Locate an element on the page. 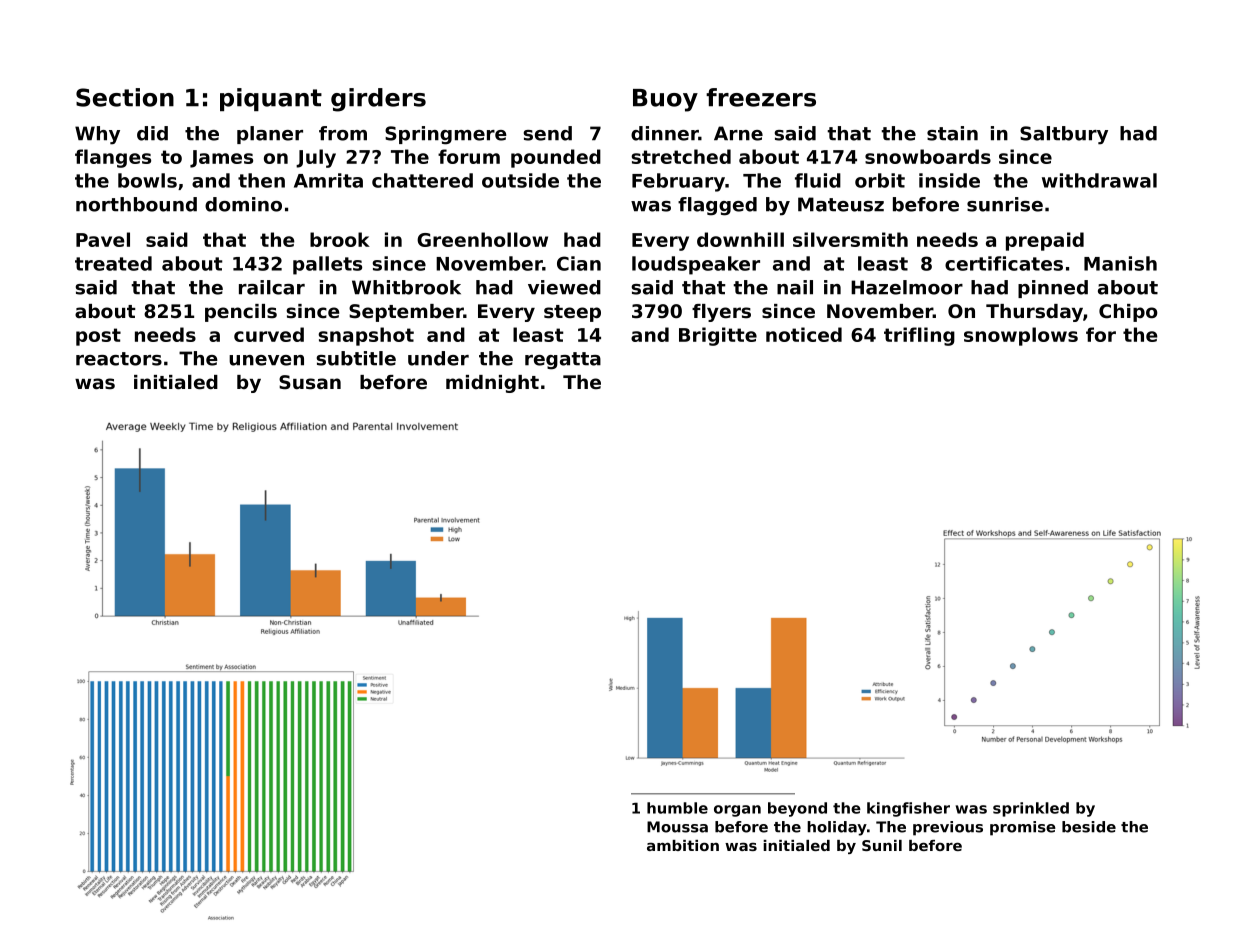  freezers is located at coordinates (761, 97).
